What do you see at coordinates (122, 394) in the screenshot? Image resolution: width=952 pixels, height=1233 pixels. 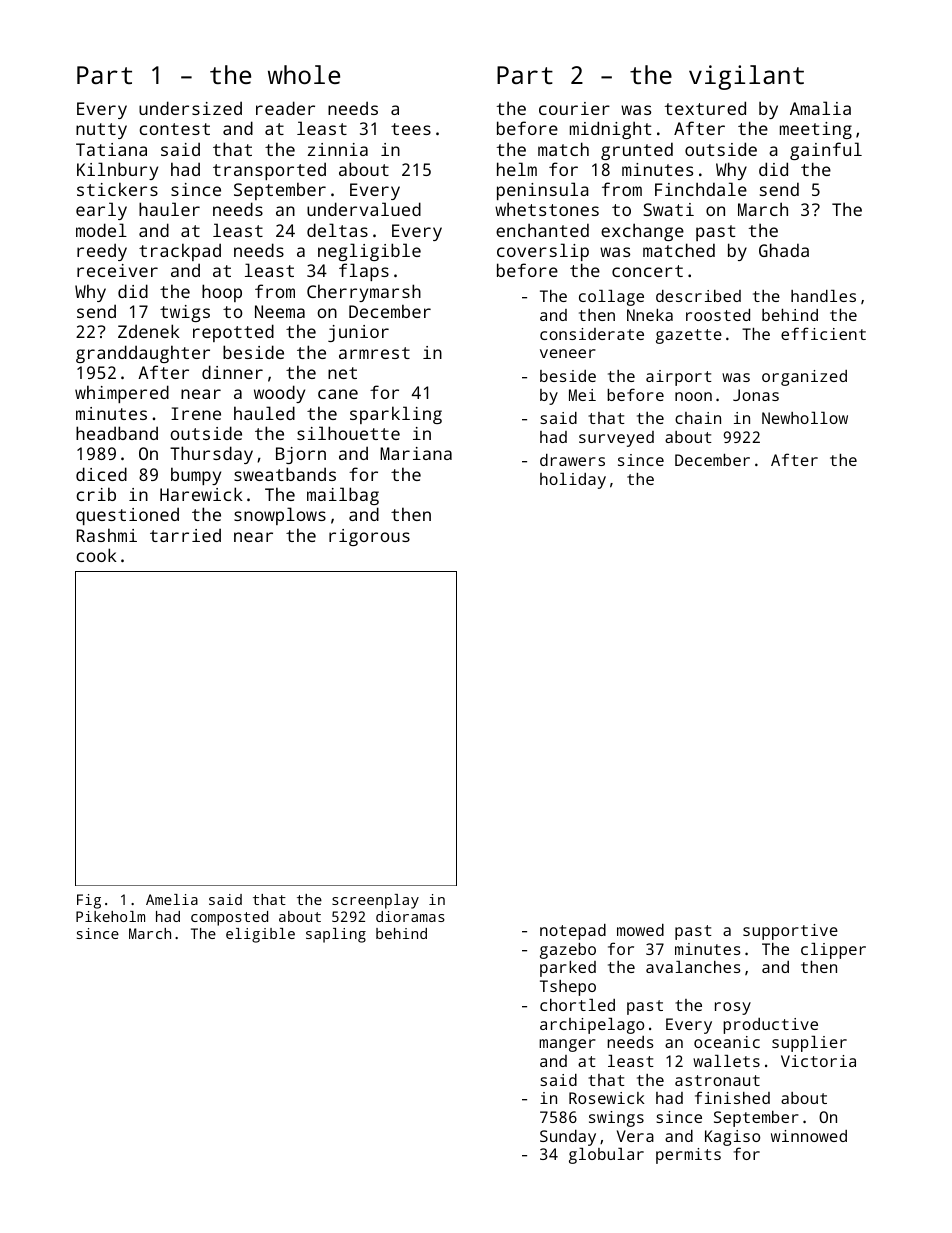 I see `whimpered` at bounding box center [122, 394].
